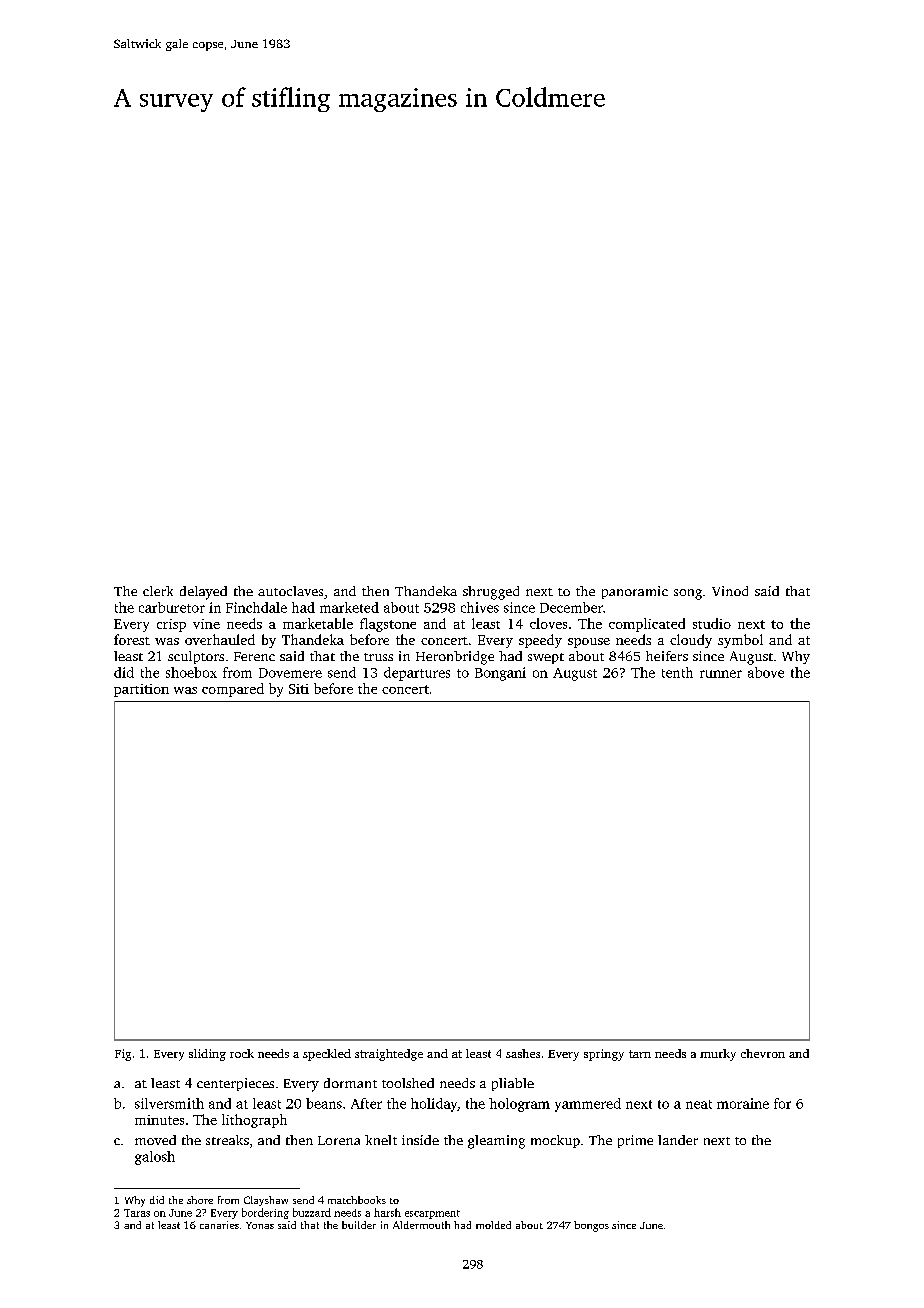 Image resolution: width=924 pixels, height=1308 pixels. I want to click on clerk, so click(158, 591).
